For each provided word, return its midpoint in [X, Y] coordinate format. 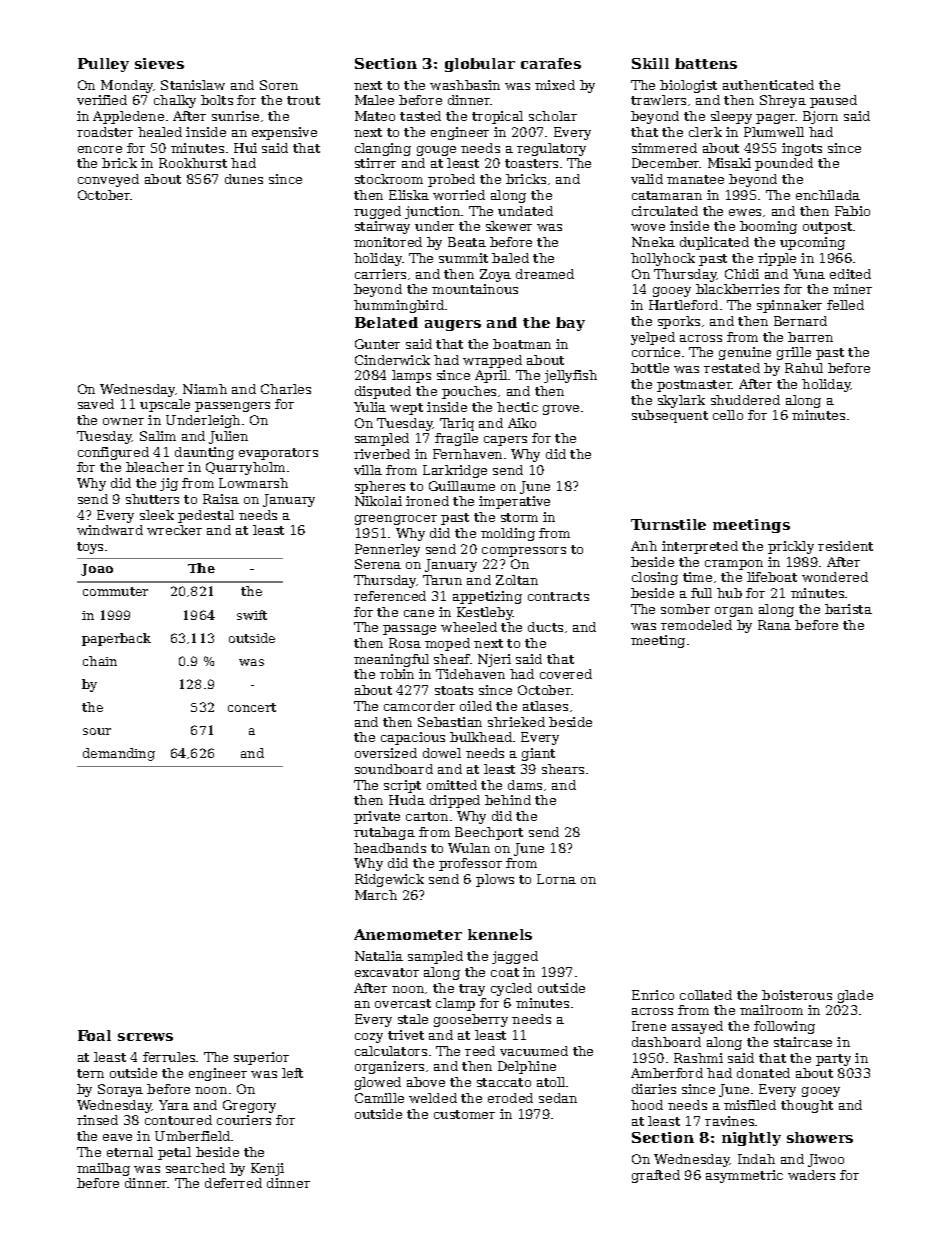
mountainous [475, 289]
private [377, 817]
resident [845, 546]
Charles [286, 389]
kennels [500, 934]
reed [480, 1051]
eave [117, 1137]
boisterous [797, 995]
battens [706, 63]
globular [480, 65]
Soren [279, 85]
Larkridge [455, 471]
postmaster [694, 386]
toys [90, 548]
